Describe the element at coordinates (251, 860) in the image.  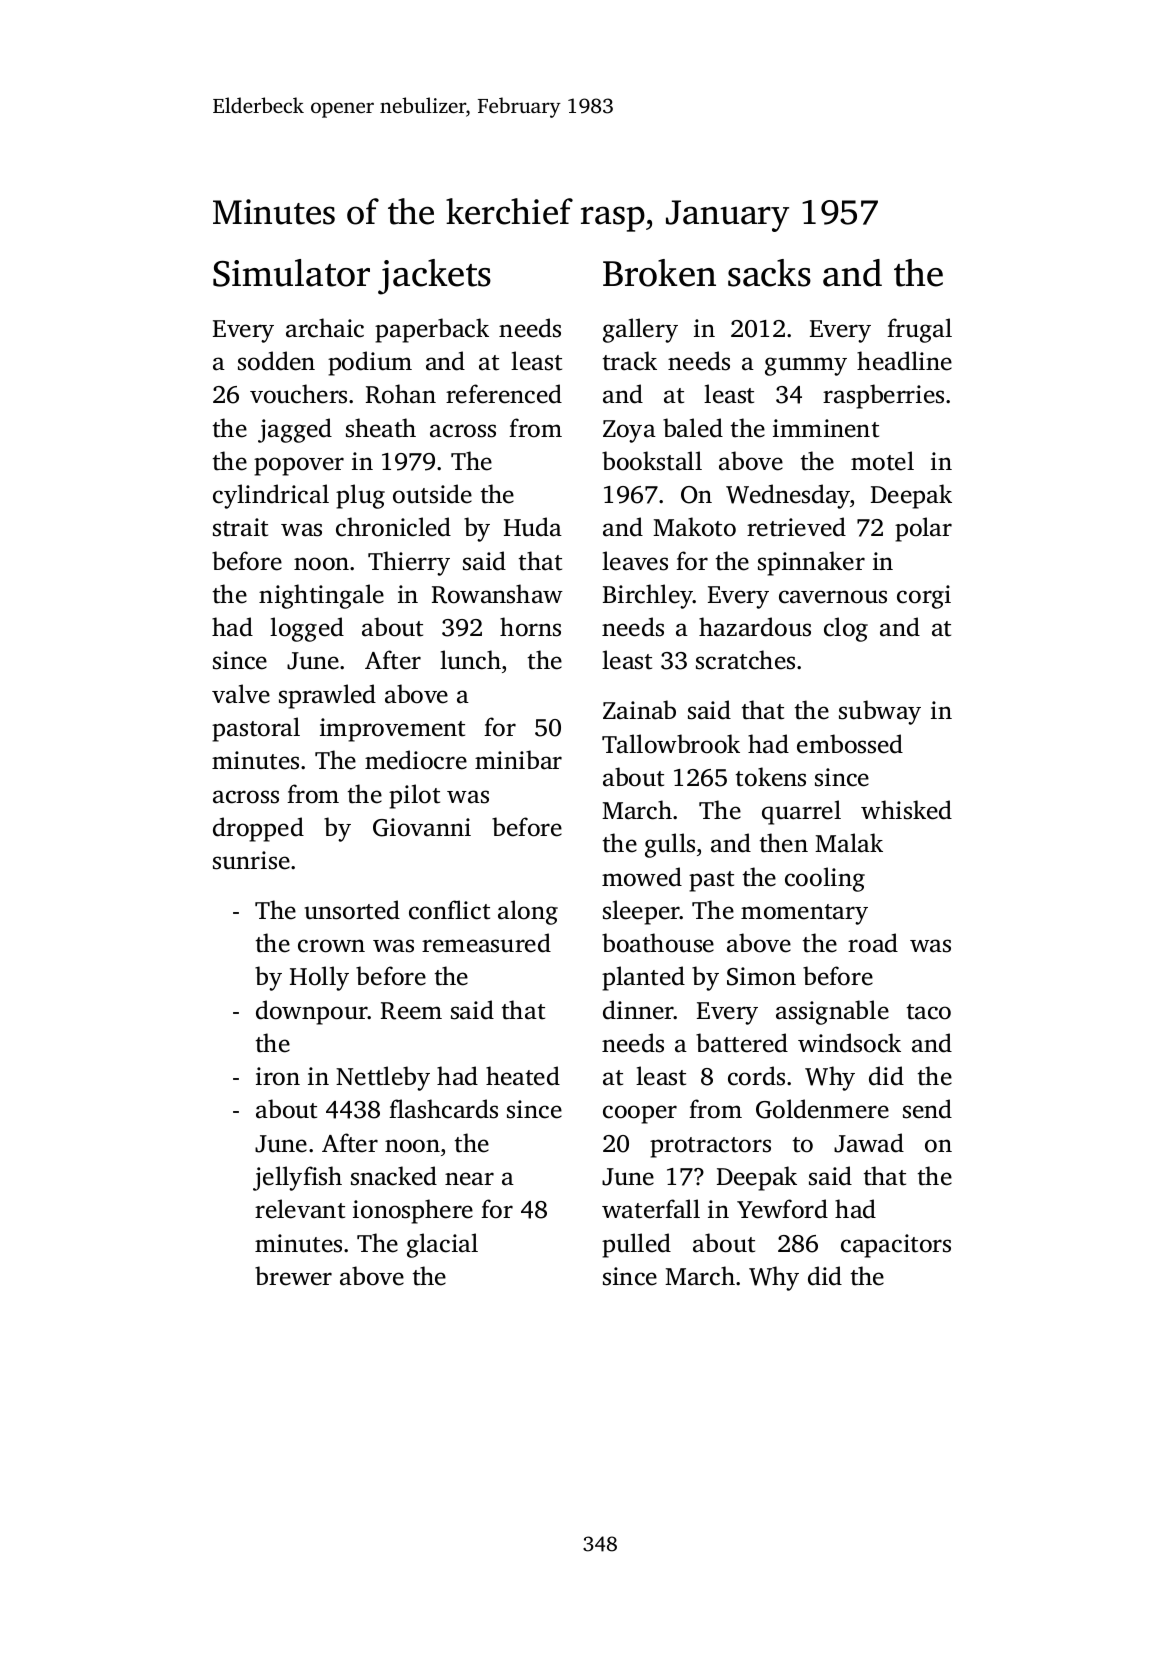
I see `sunrise` at that location.
